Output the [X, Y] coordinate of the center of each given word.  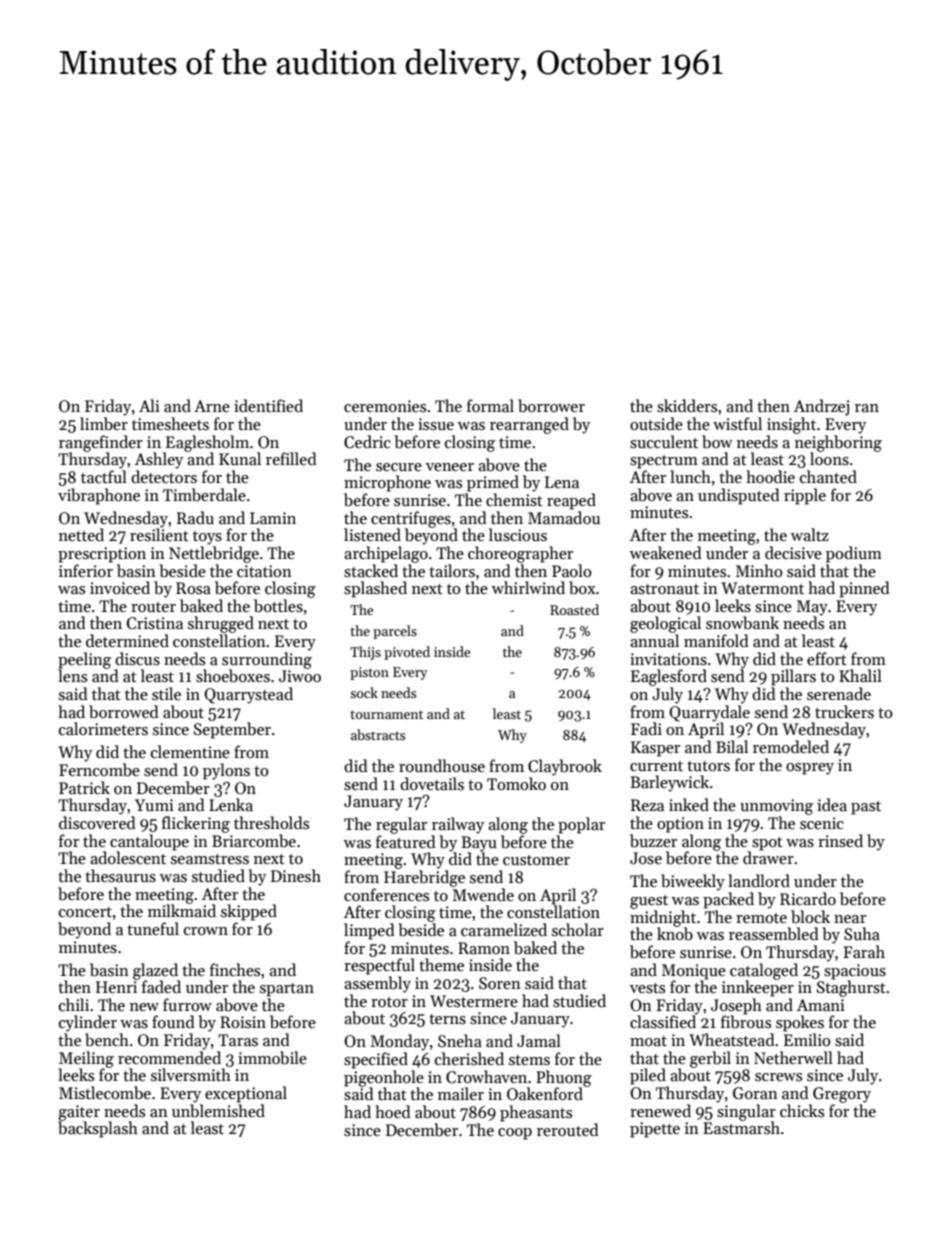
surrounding [267, 660]
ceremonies [385, 406]
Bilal [732, 746]
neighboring [838, 443]
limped [369, 931]
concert [85, 912]
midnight [663, 918]
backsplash [98, 1129]
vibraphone [99, 496]
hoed [393, 1111]
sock [364, 692]
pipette [655, 1130]
